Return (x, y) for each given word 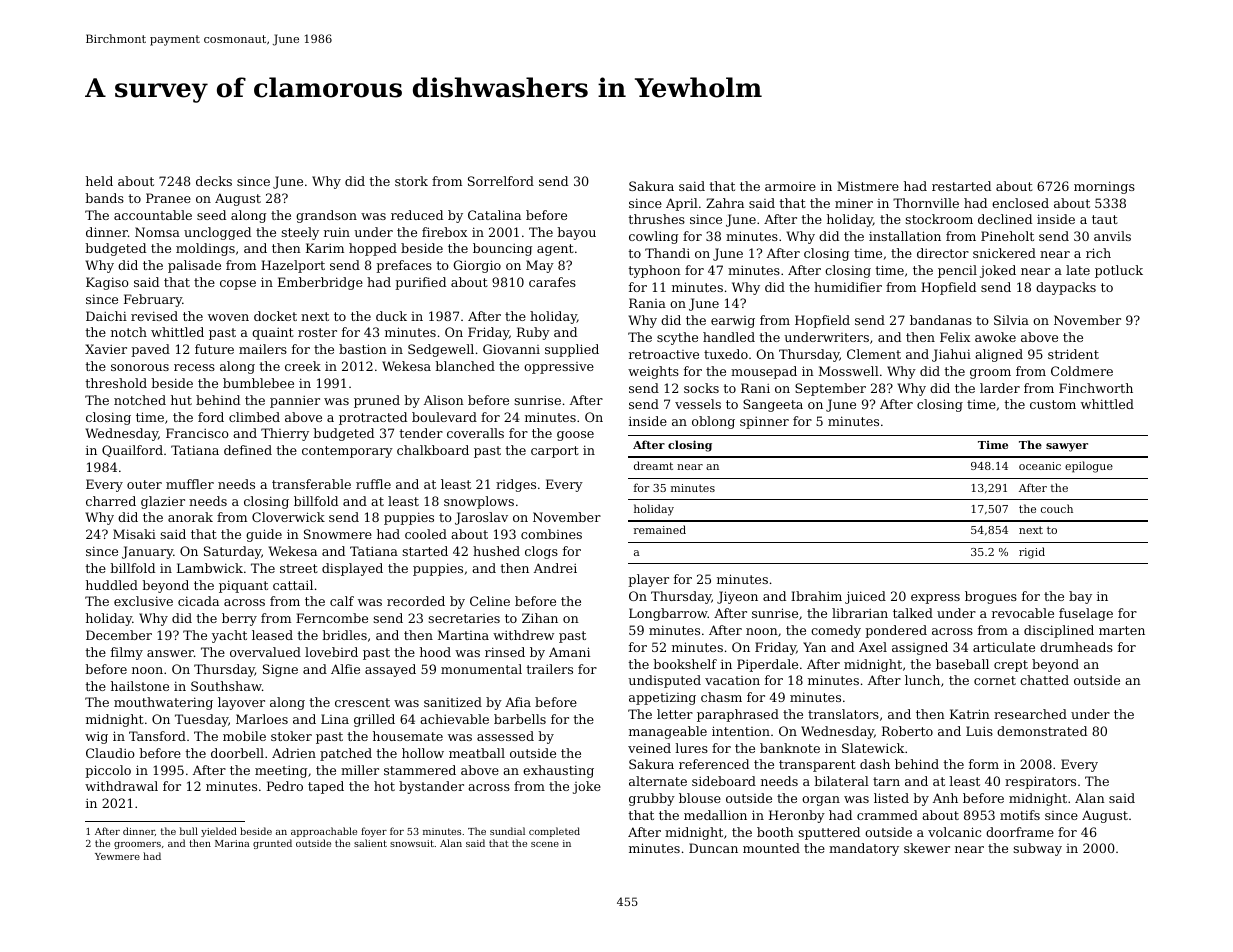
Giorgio (477, 266)
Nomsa (157, 232)
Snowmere (338, 534)
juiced (865, 597)
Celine (490, 601)
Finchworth (1096, 388)
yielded (219, 832)
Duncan (713, 848)
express (935, 599)
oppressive (559, 368)
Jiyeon (737, 597)
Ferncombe (332, 618)
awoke (995, 337)
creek (303, 366)
